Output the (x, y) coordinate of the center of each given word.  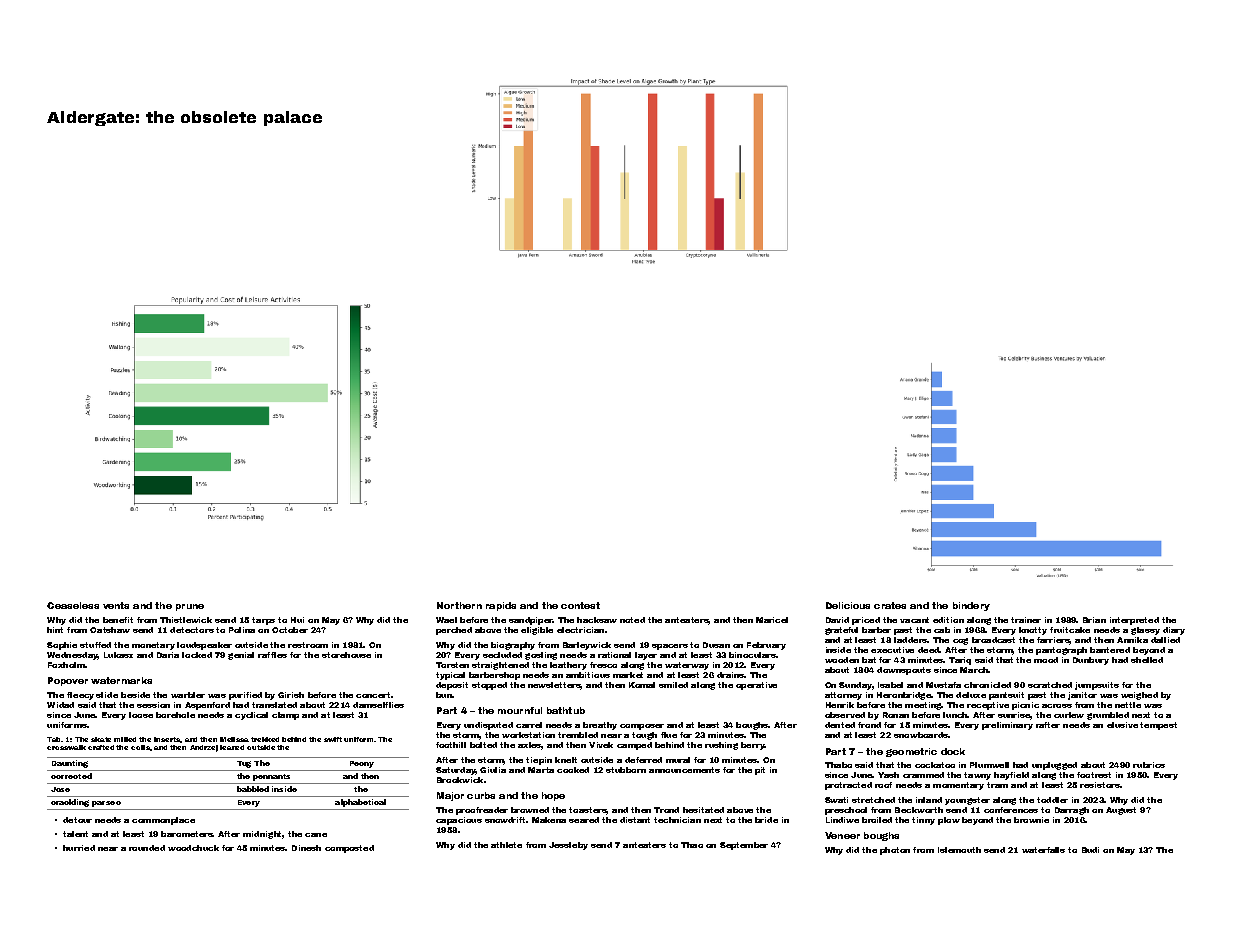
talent (75, 834)
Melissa (234, 739)
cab (942, 630)
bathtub (566, 710)
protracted (848, 786)
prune (190, 607)
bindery (971, 606)
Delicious (848, 605)
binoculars (752, 655)
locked (197, 655)
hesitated (703, 810)
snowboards (921, 735)
